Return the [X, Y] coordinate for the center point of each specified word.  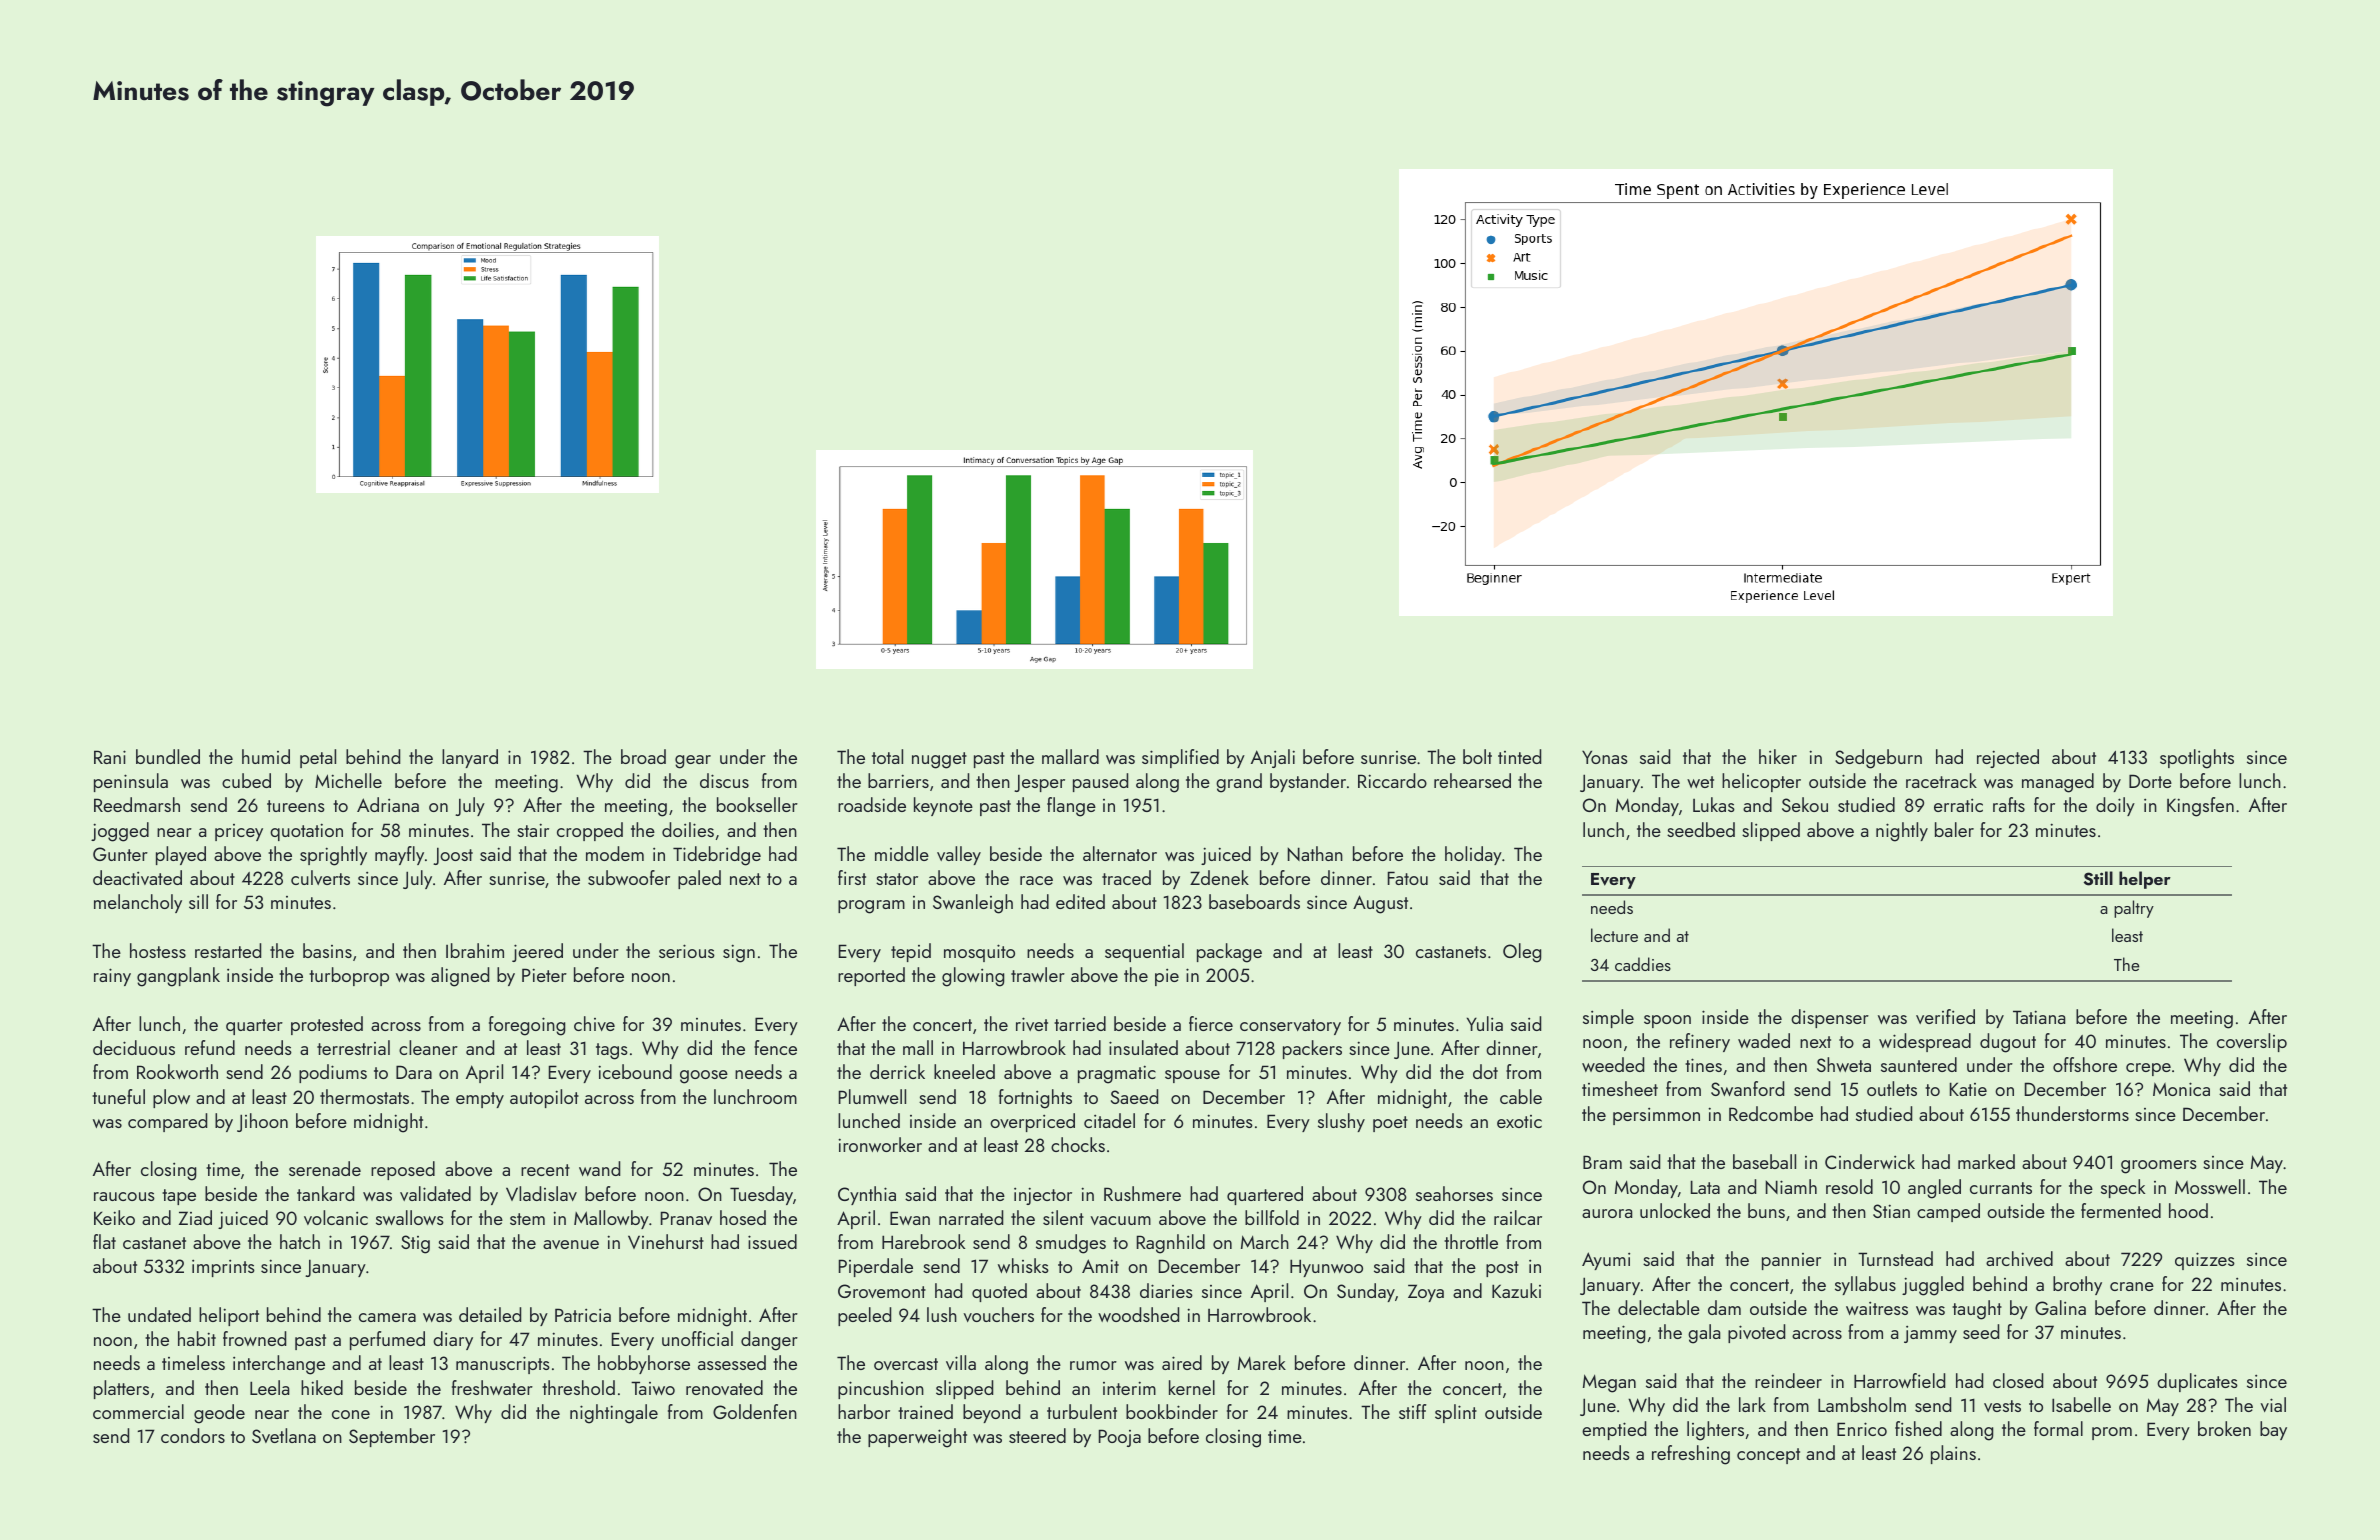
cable [1521, 1096]
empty [480, 1100]
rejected [2008, 758]
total [887, 756]
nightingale [614, 1414]
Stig [415, 1244]
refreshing [1691, 1455]
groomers [2159, 1167]
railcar [1518, 1217]
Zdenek [1219, 877]
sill [198, 901]
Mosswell [2210, 1186]
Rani [110, 757]
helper [2145, 880]
